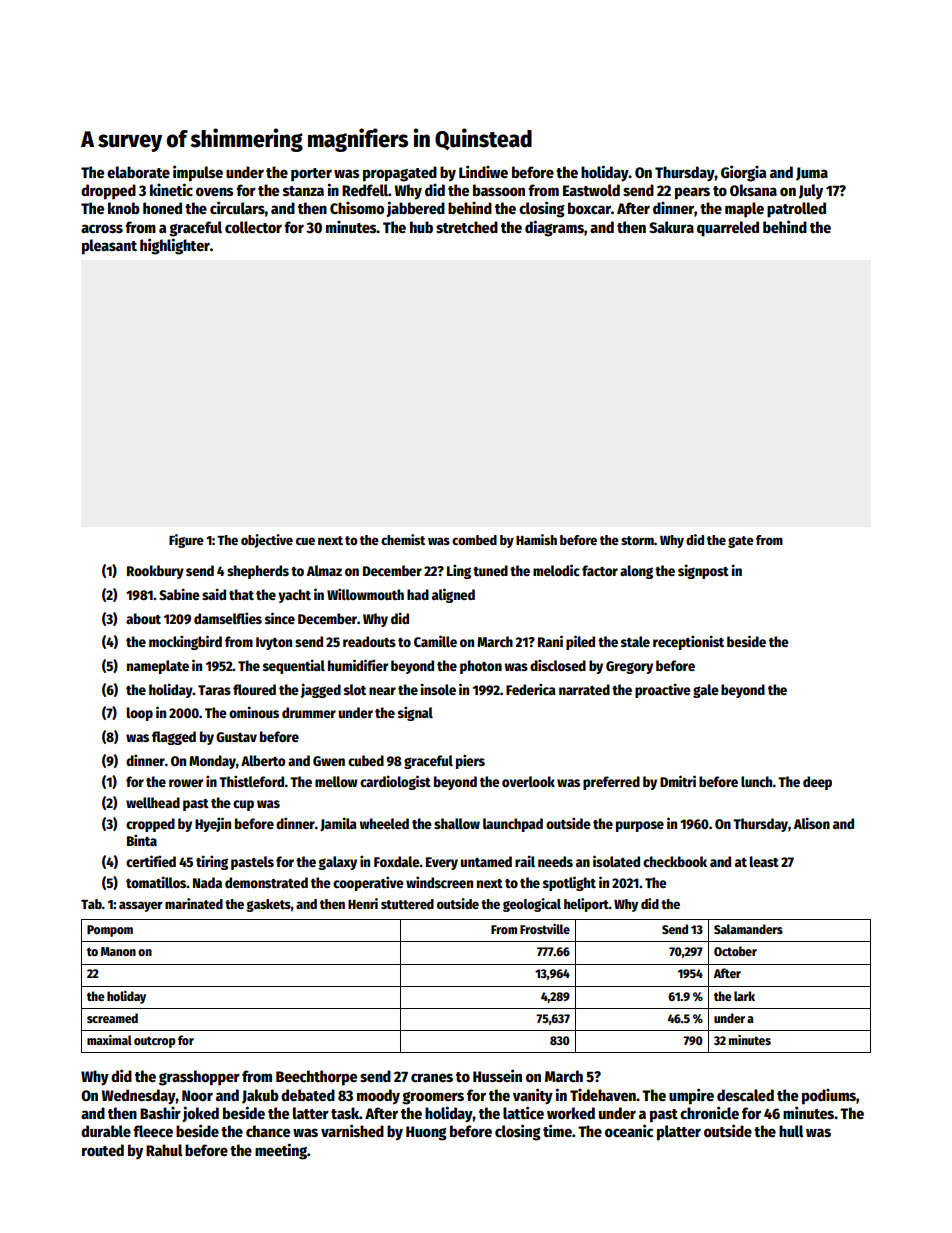  Describe the element at coordinates (550, 641) in the page. I see `Rani` at that location.
